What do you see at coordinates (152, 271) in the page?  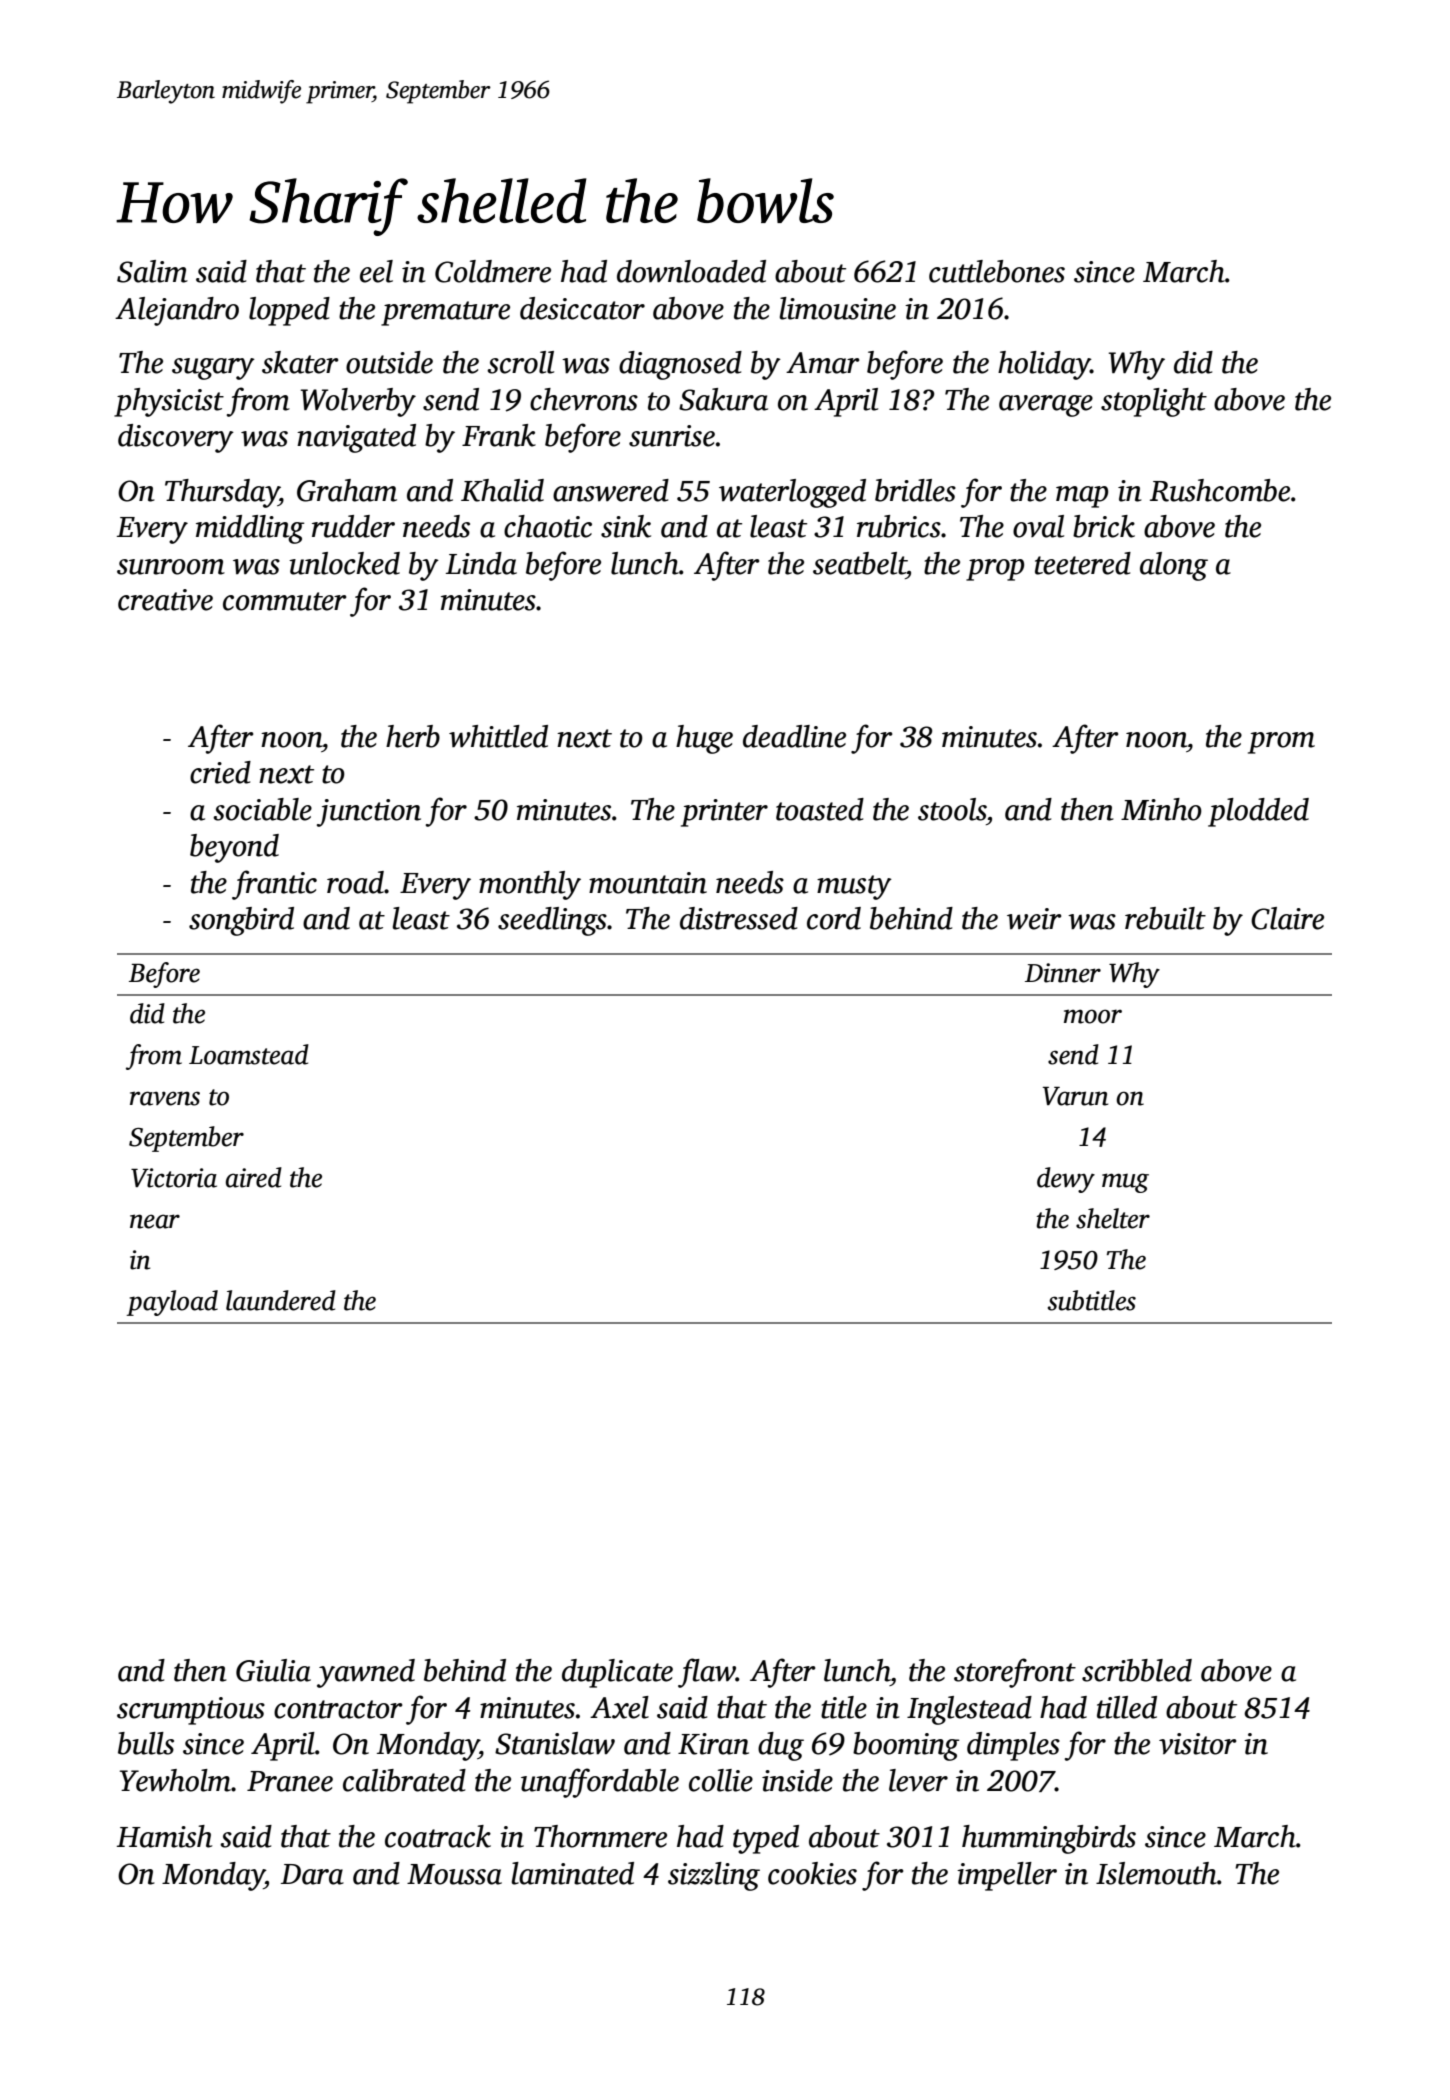 I see `Salim` at bounding box center [152, 271].
